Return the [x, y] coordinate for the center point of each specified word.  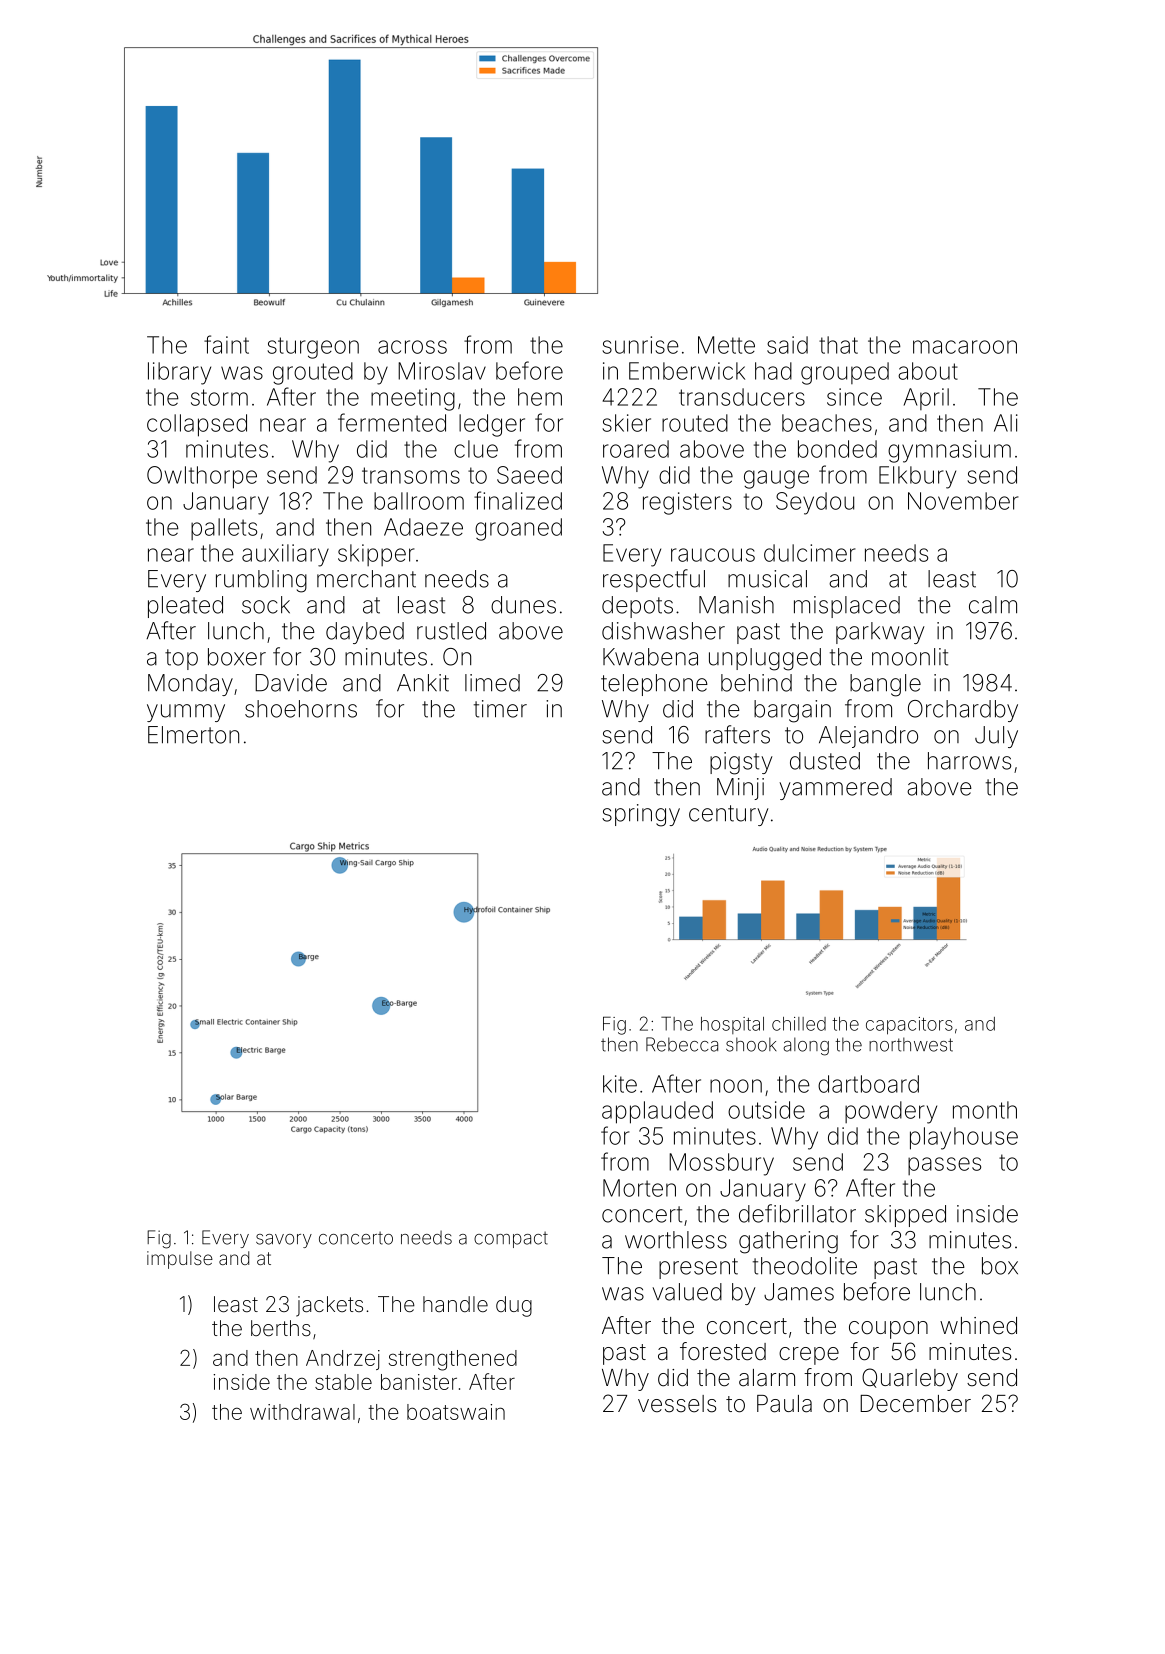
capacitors [909, 1026]
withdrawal [302, 1412]
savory [284, 1241]
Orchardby [963, 711]
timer [500, 709]
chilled [799, 1024]
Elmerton [193, 735]
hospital [732, 1025]
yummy [186, 713]
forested [723, 1351]
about [928, 371]
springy [641, 815]
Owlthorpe [202, 477]
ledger [492, 425]
